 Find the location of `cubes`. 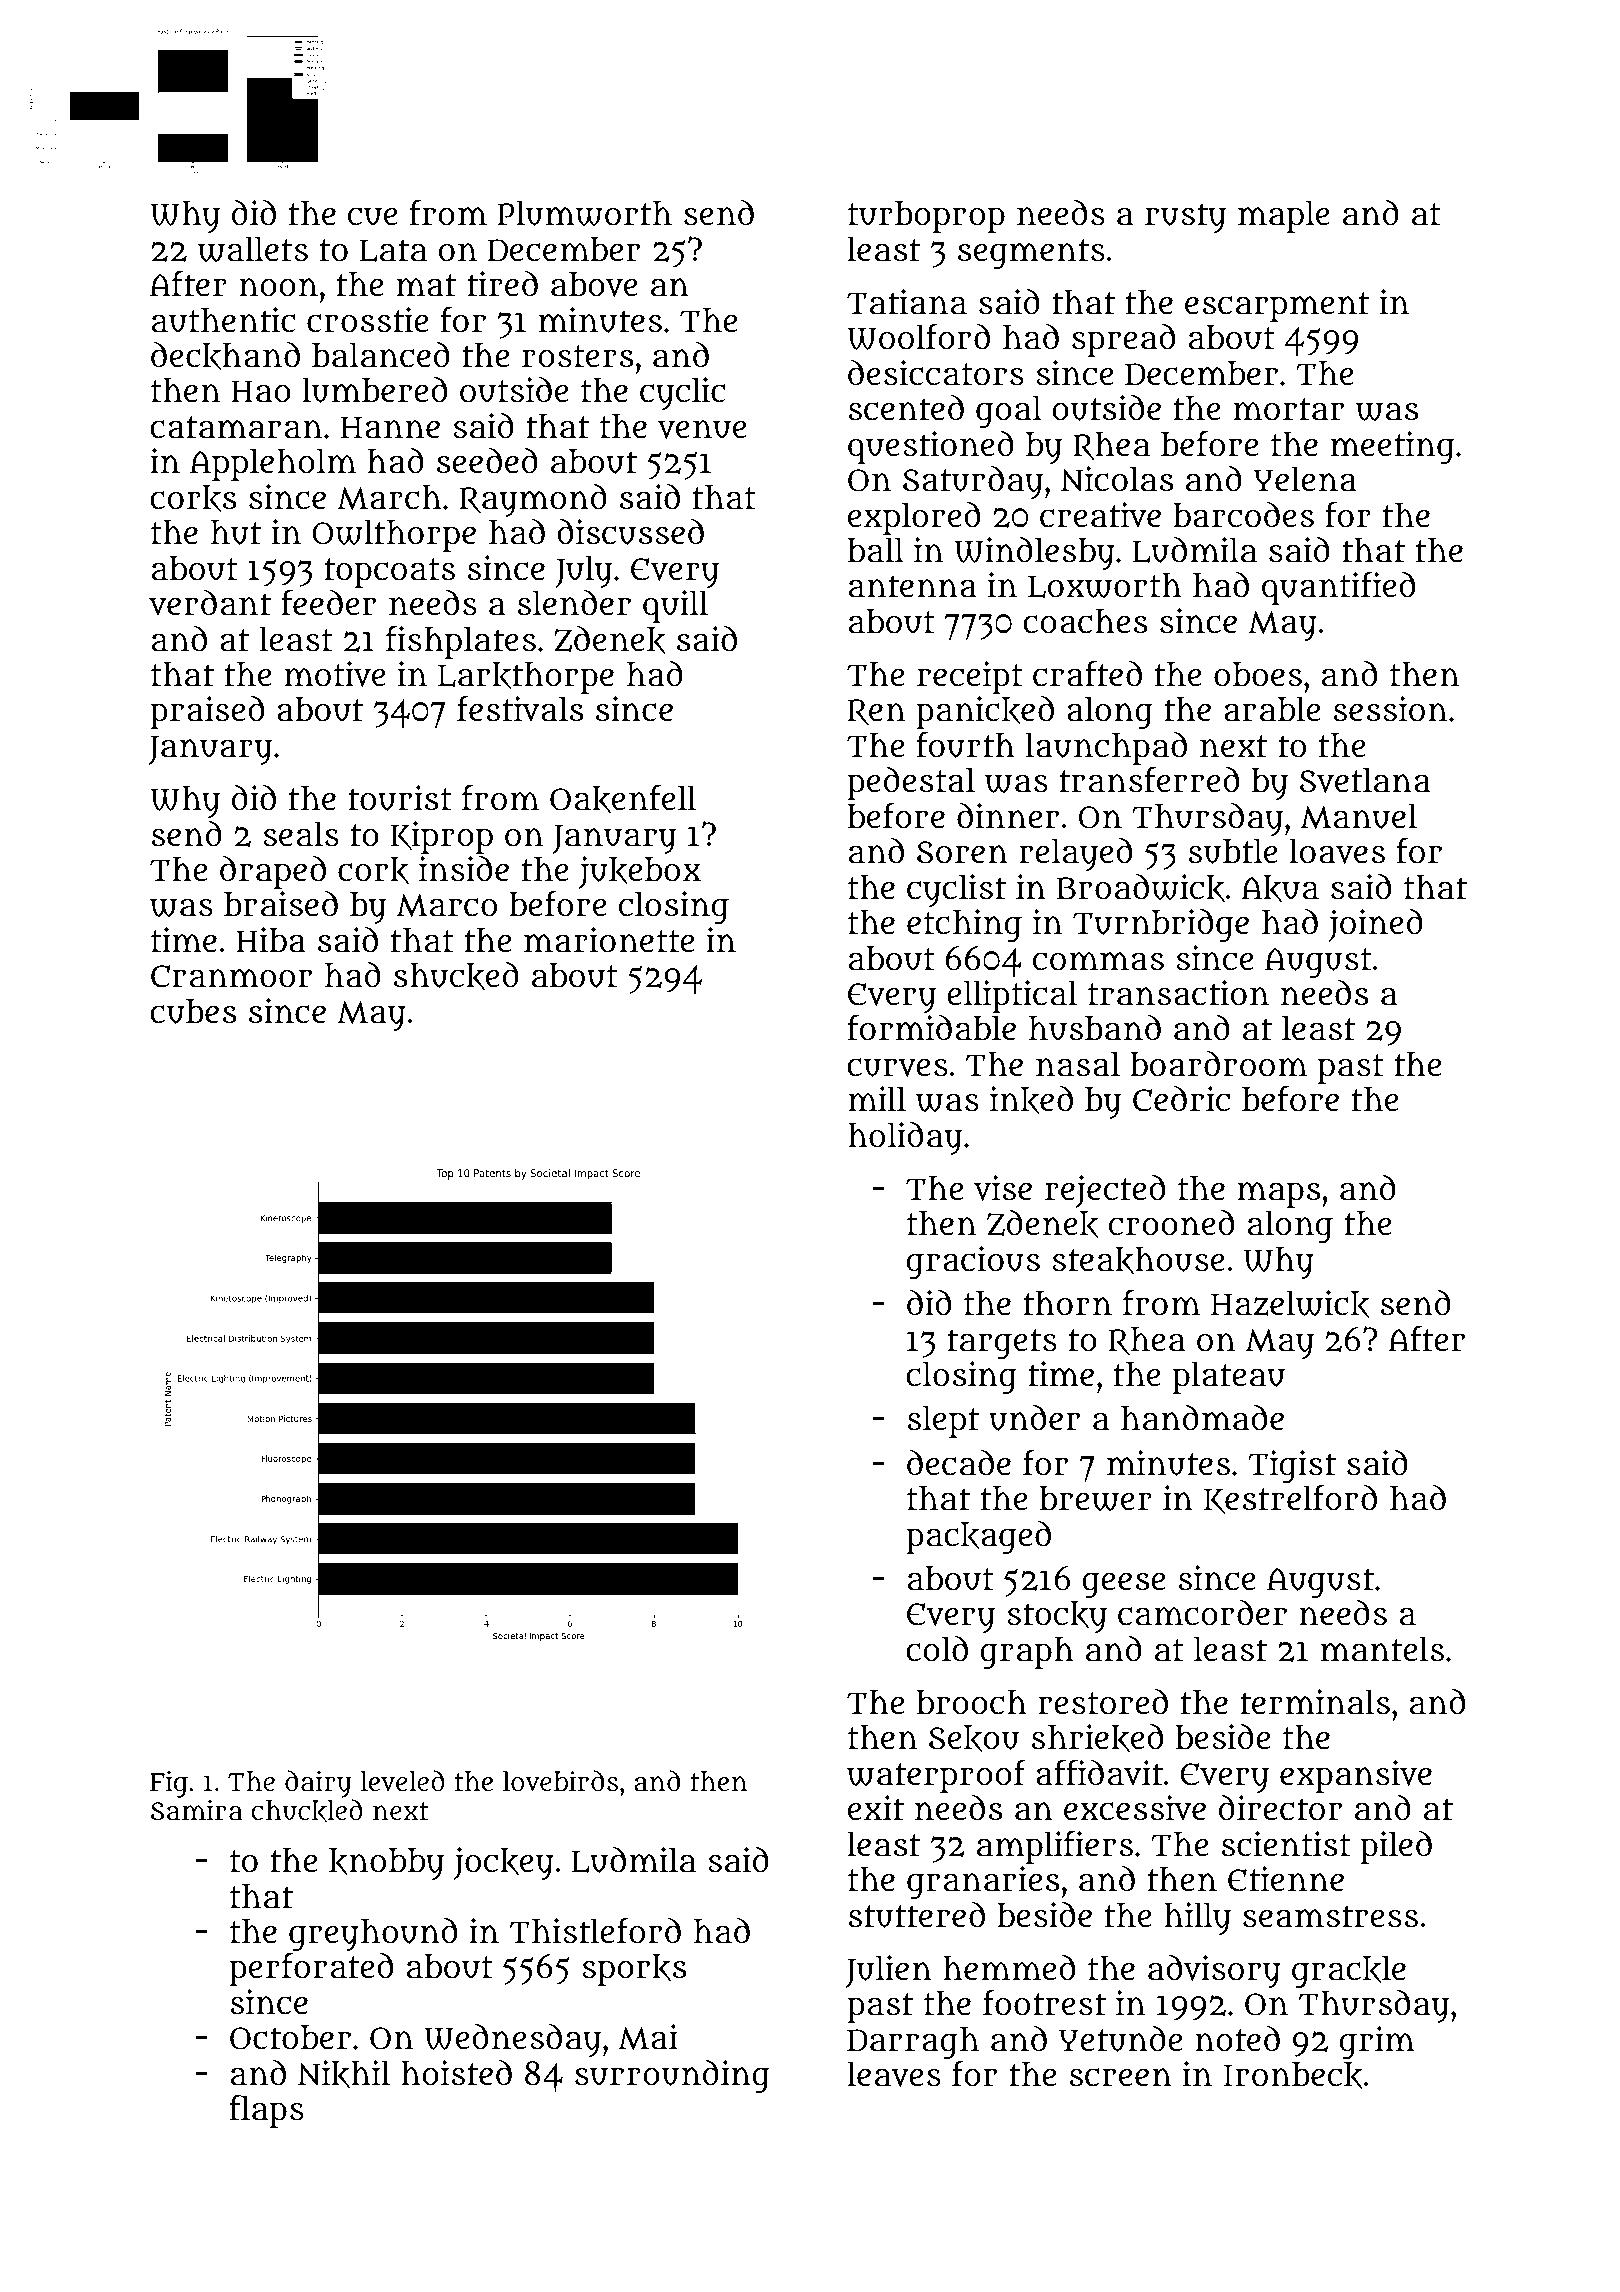

cubes is located at coordinates (193, 1011).
